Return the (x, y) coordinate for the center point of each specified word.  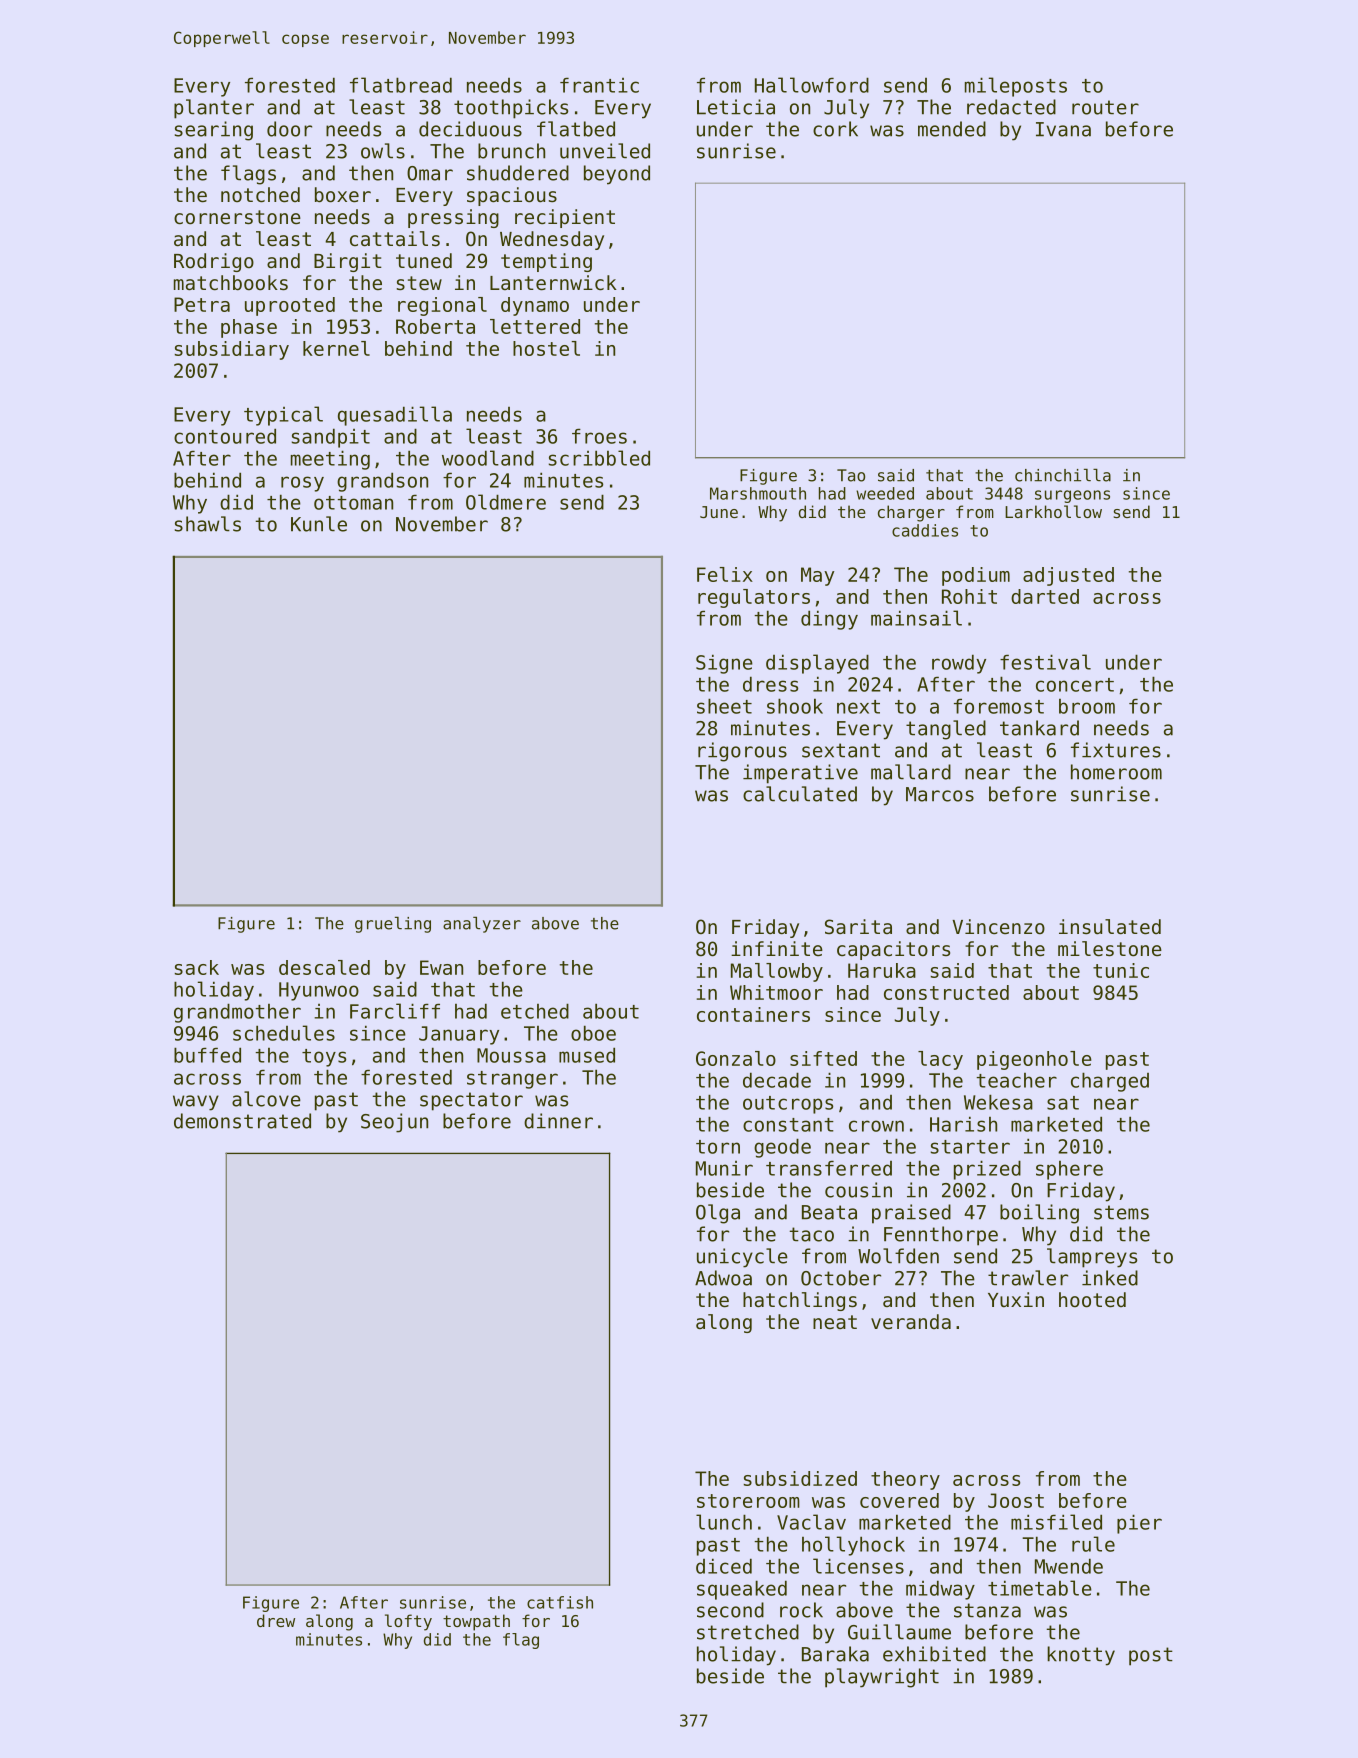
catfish (560, 1602)
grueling (393, 925)
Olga (718, 1214)
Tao (851, 475)
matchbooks (231, 283)
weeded (885, 493)
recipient (565, 218)
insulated (1110, 927)
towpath (476, 1622)
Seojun (394, 1123)
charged (1110, 1082)
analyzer (482, 925)
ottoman (353, 503)
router (1105, 107)
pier (1139, 1524)
